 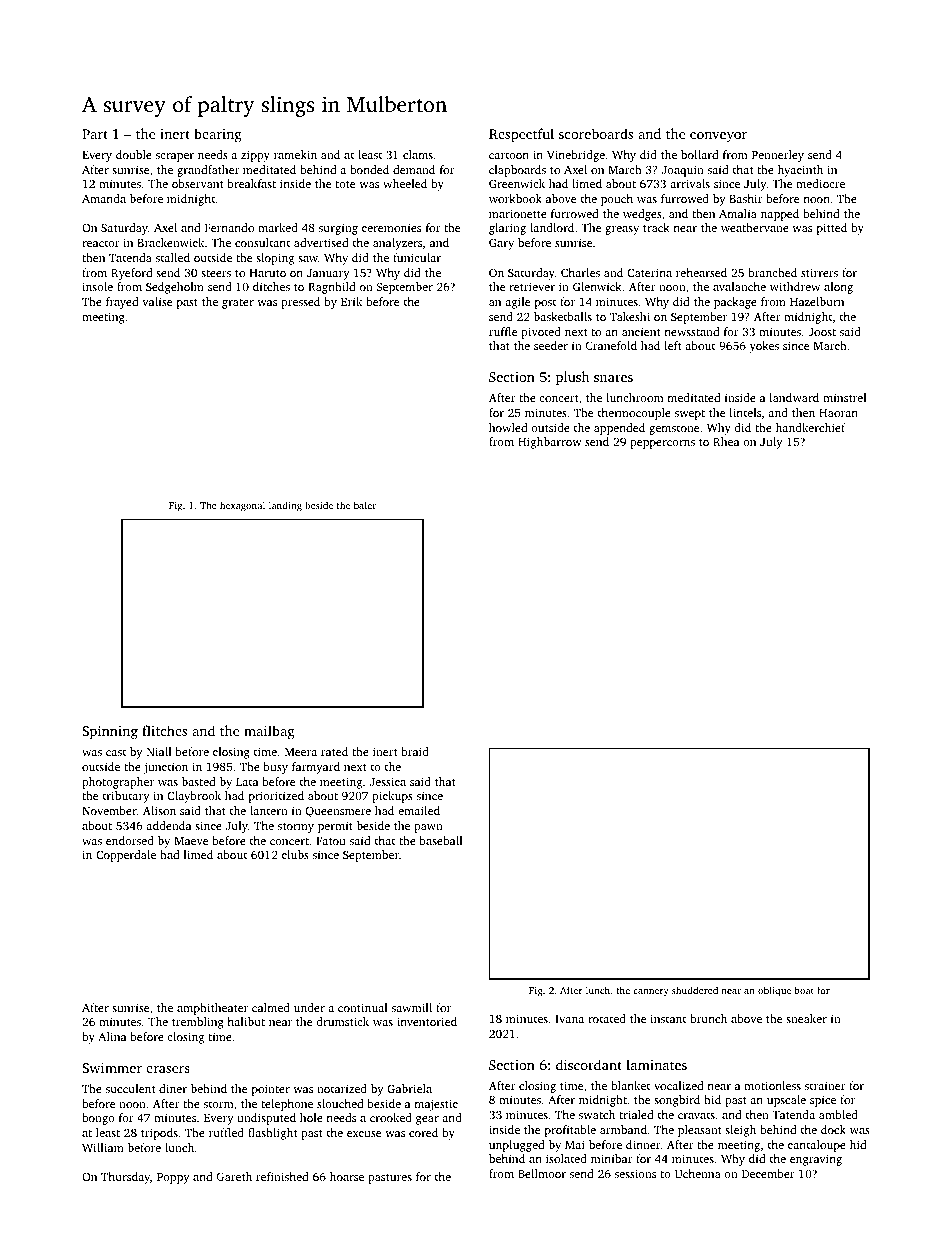 What do you see at coordinates (287, 1105) in the screenshot?
I see `telephone` at bounding box center [287, 1105].
